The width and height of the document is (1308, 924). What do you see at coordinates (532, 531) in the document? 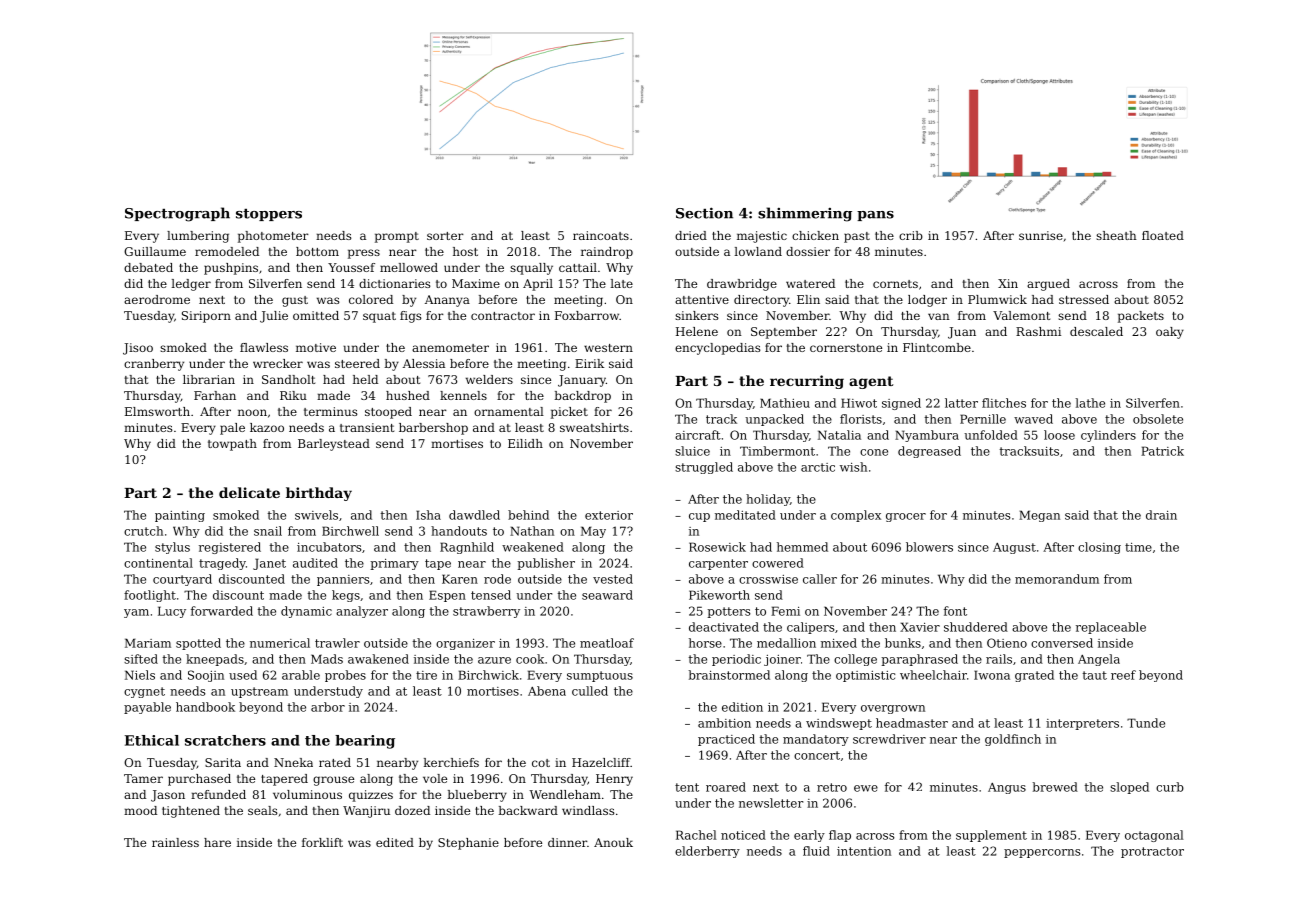
I see `Nathan` at bounding box center [532, 531].
